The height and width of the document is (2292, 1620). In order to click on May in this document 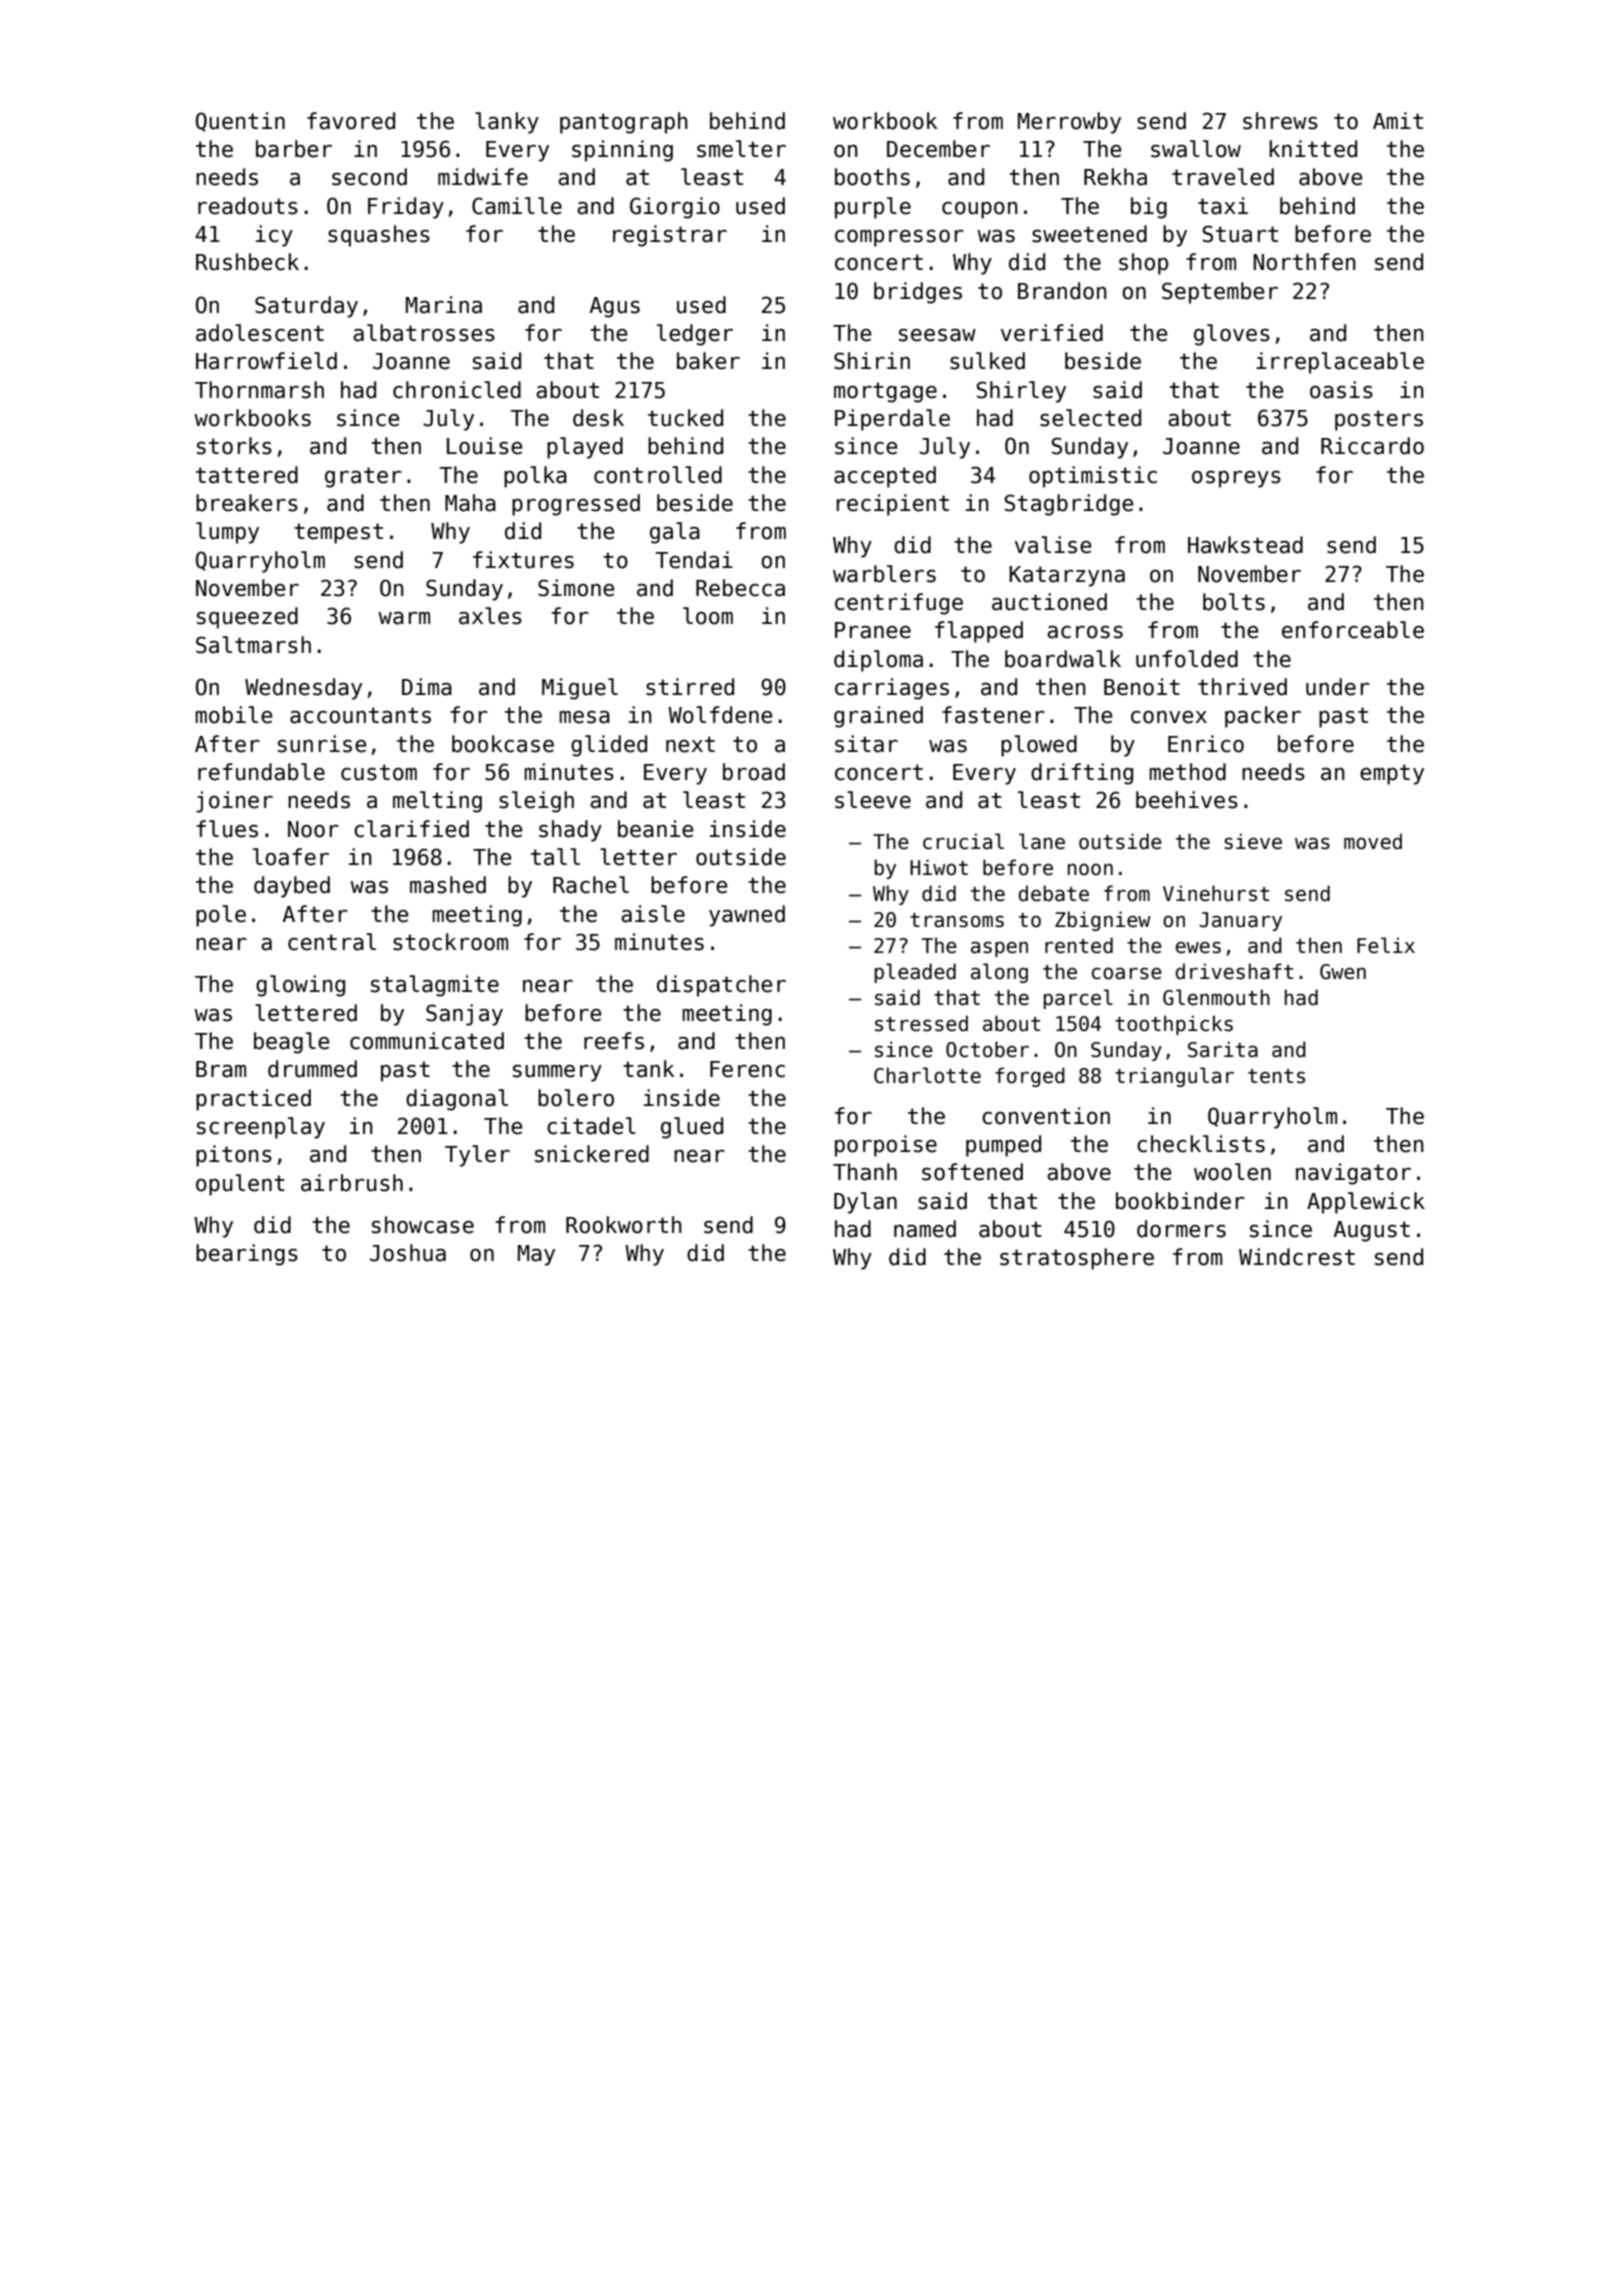, I will do `click(536, 1255)`.
